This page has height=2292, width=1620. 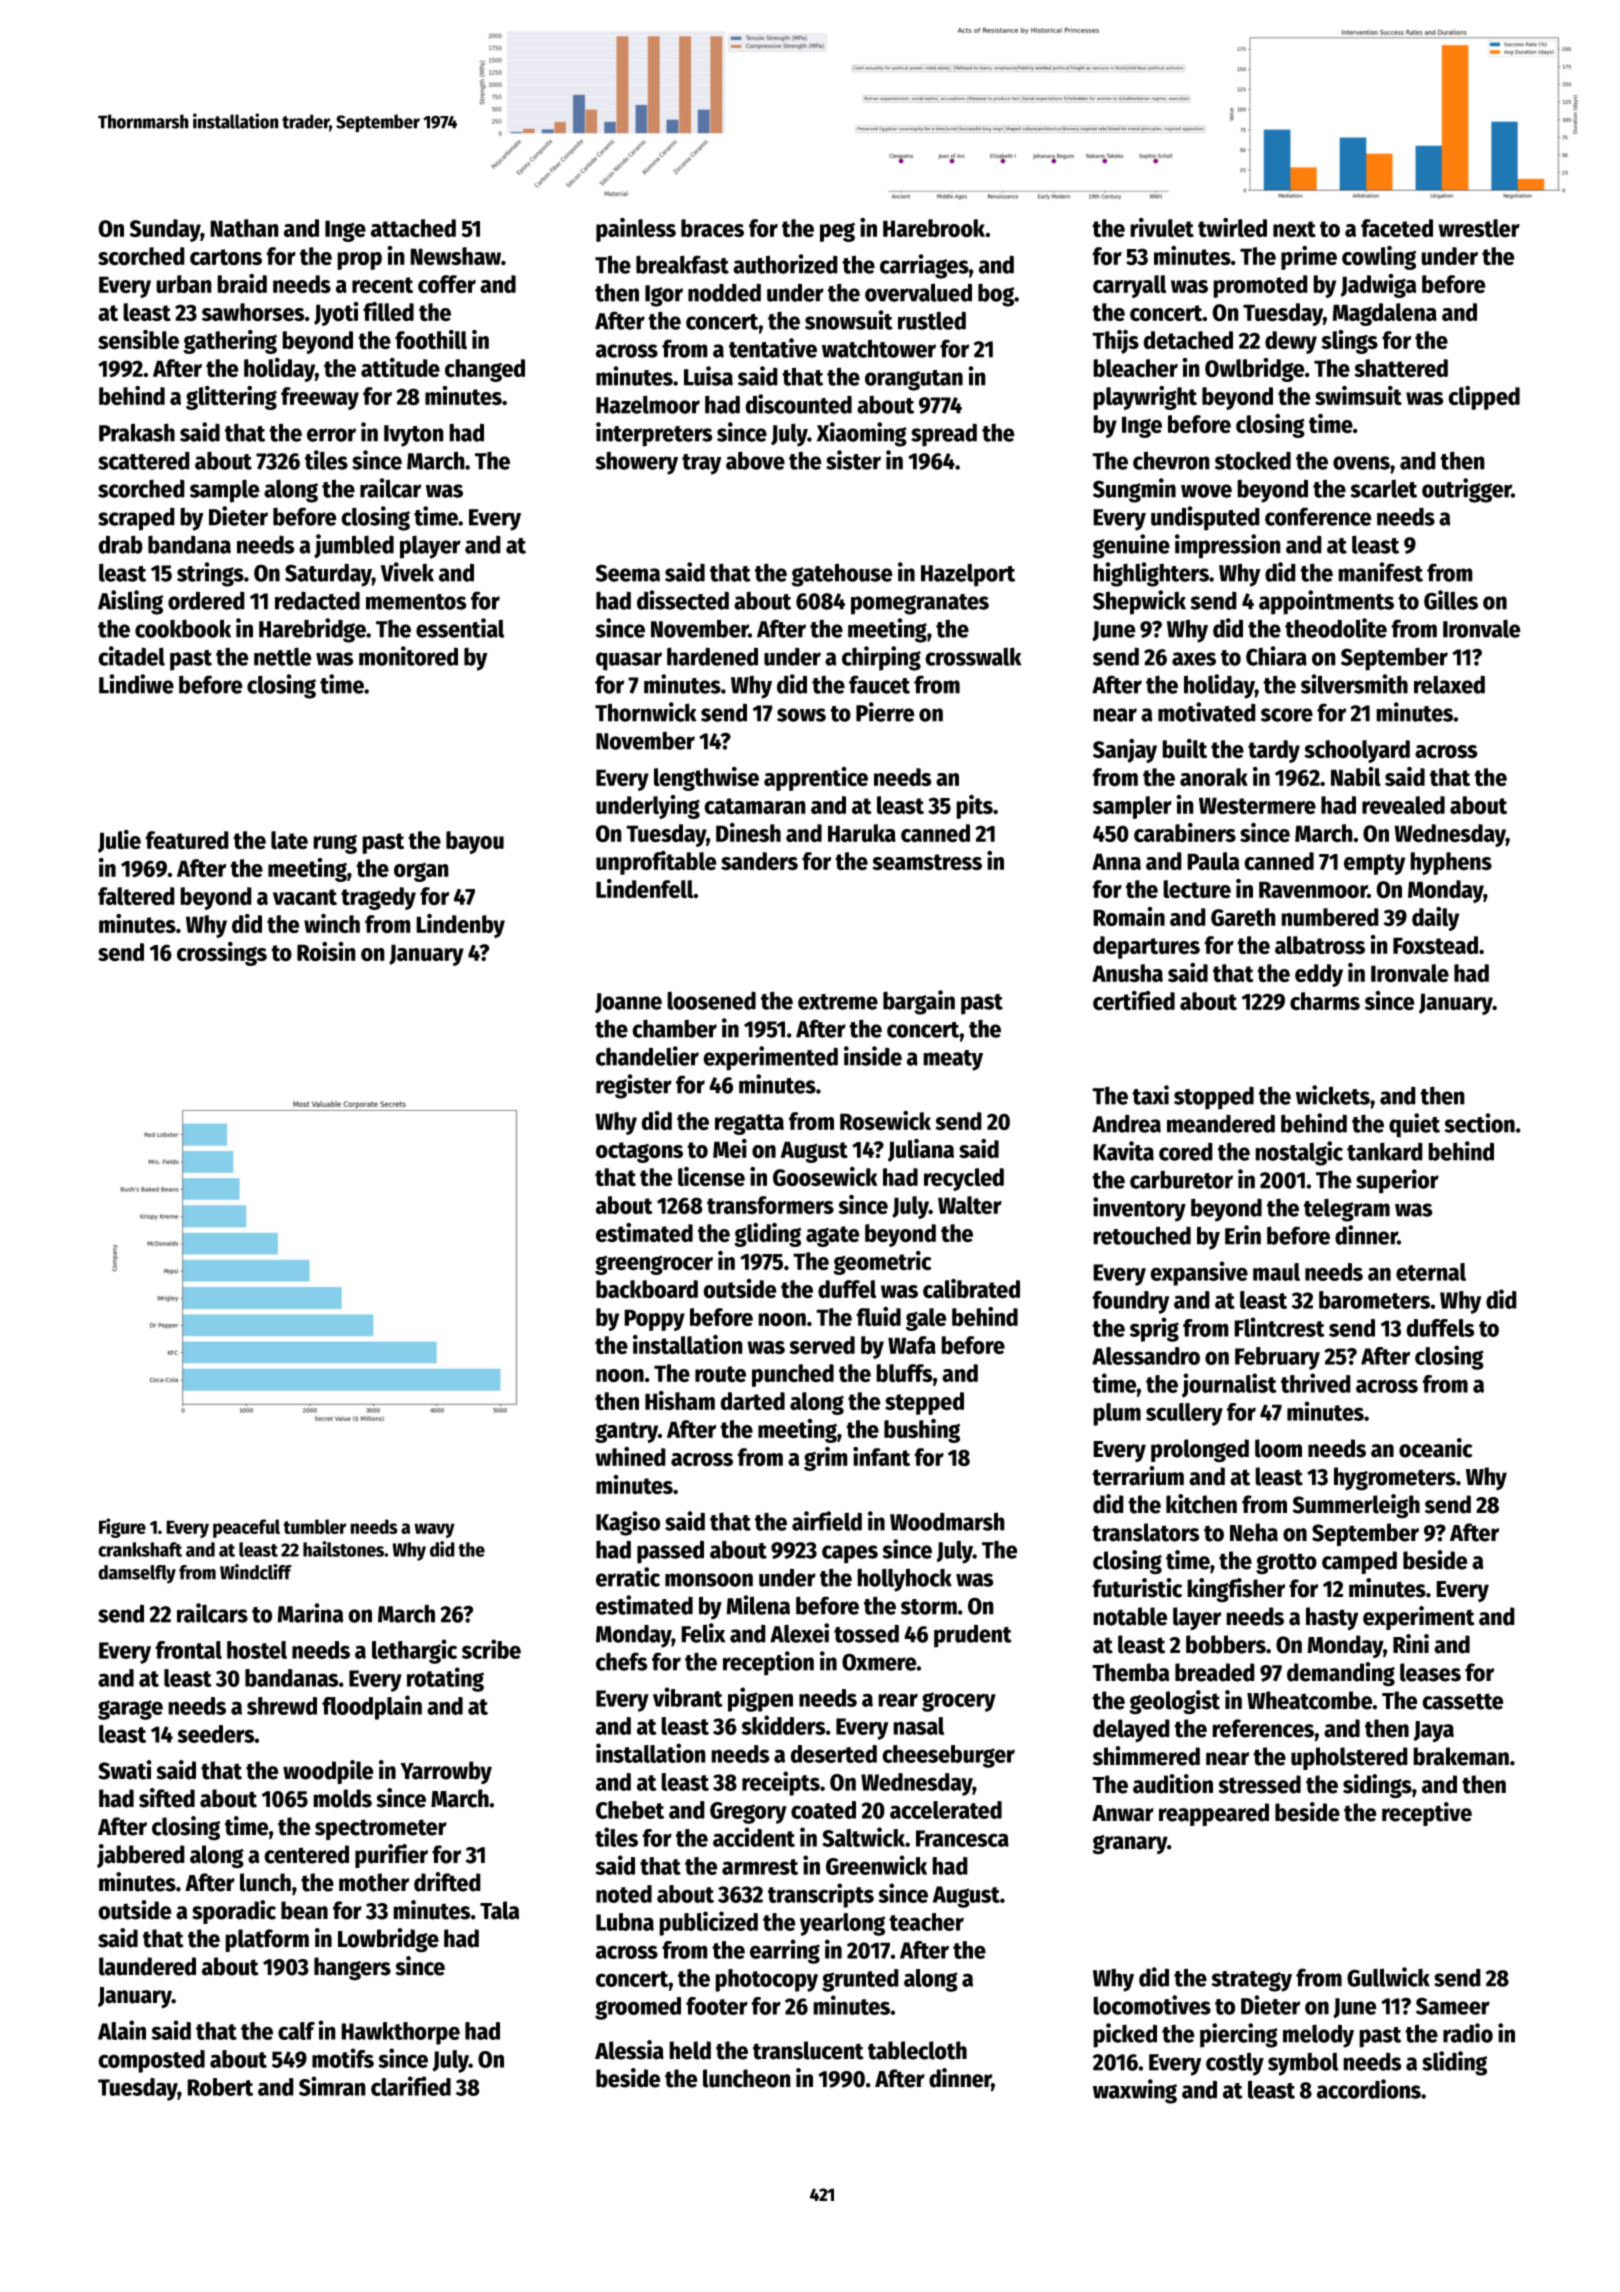 What do you see at coordinates (234, 1912) in the page?
I see `sporadic` at bounding box center [234, 1912].
